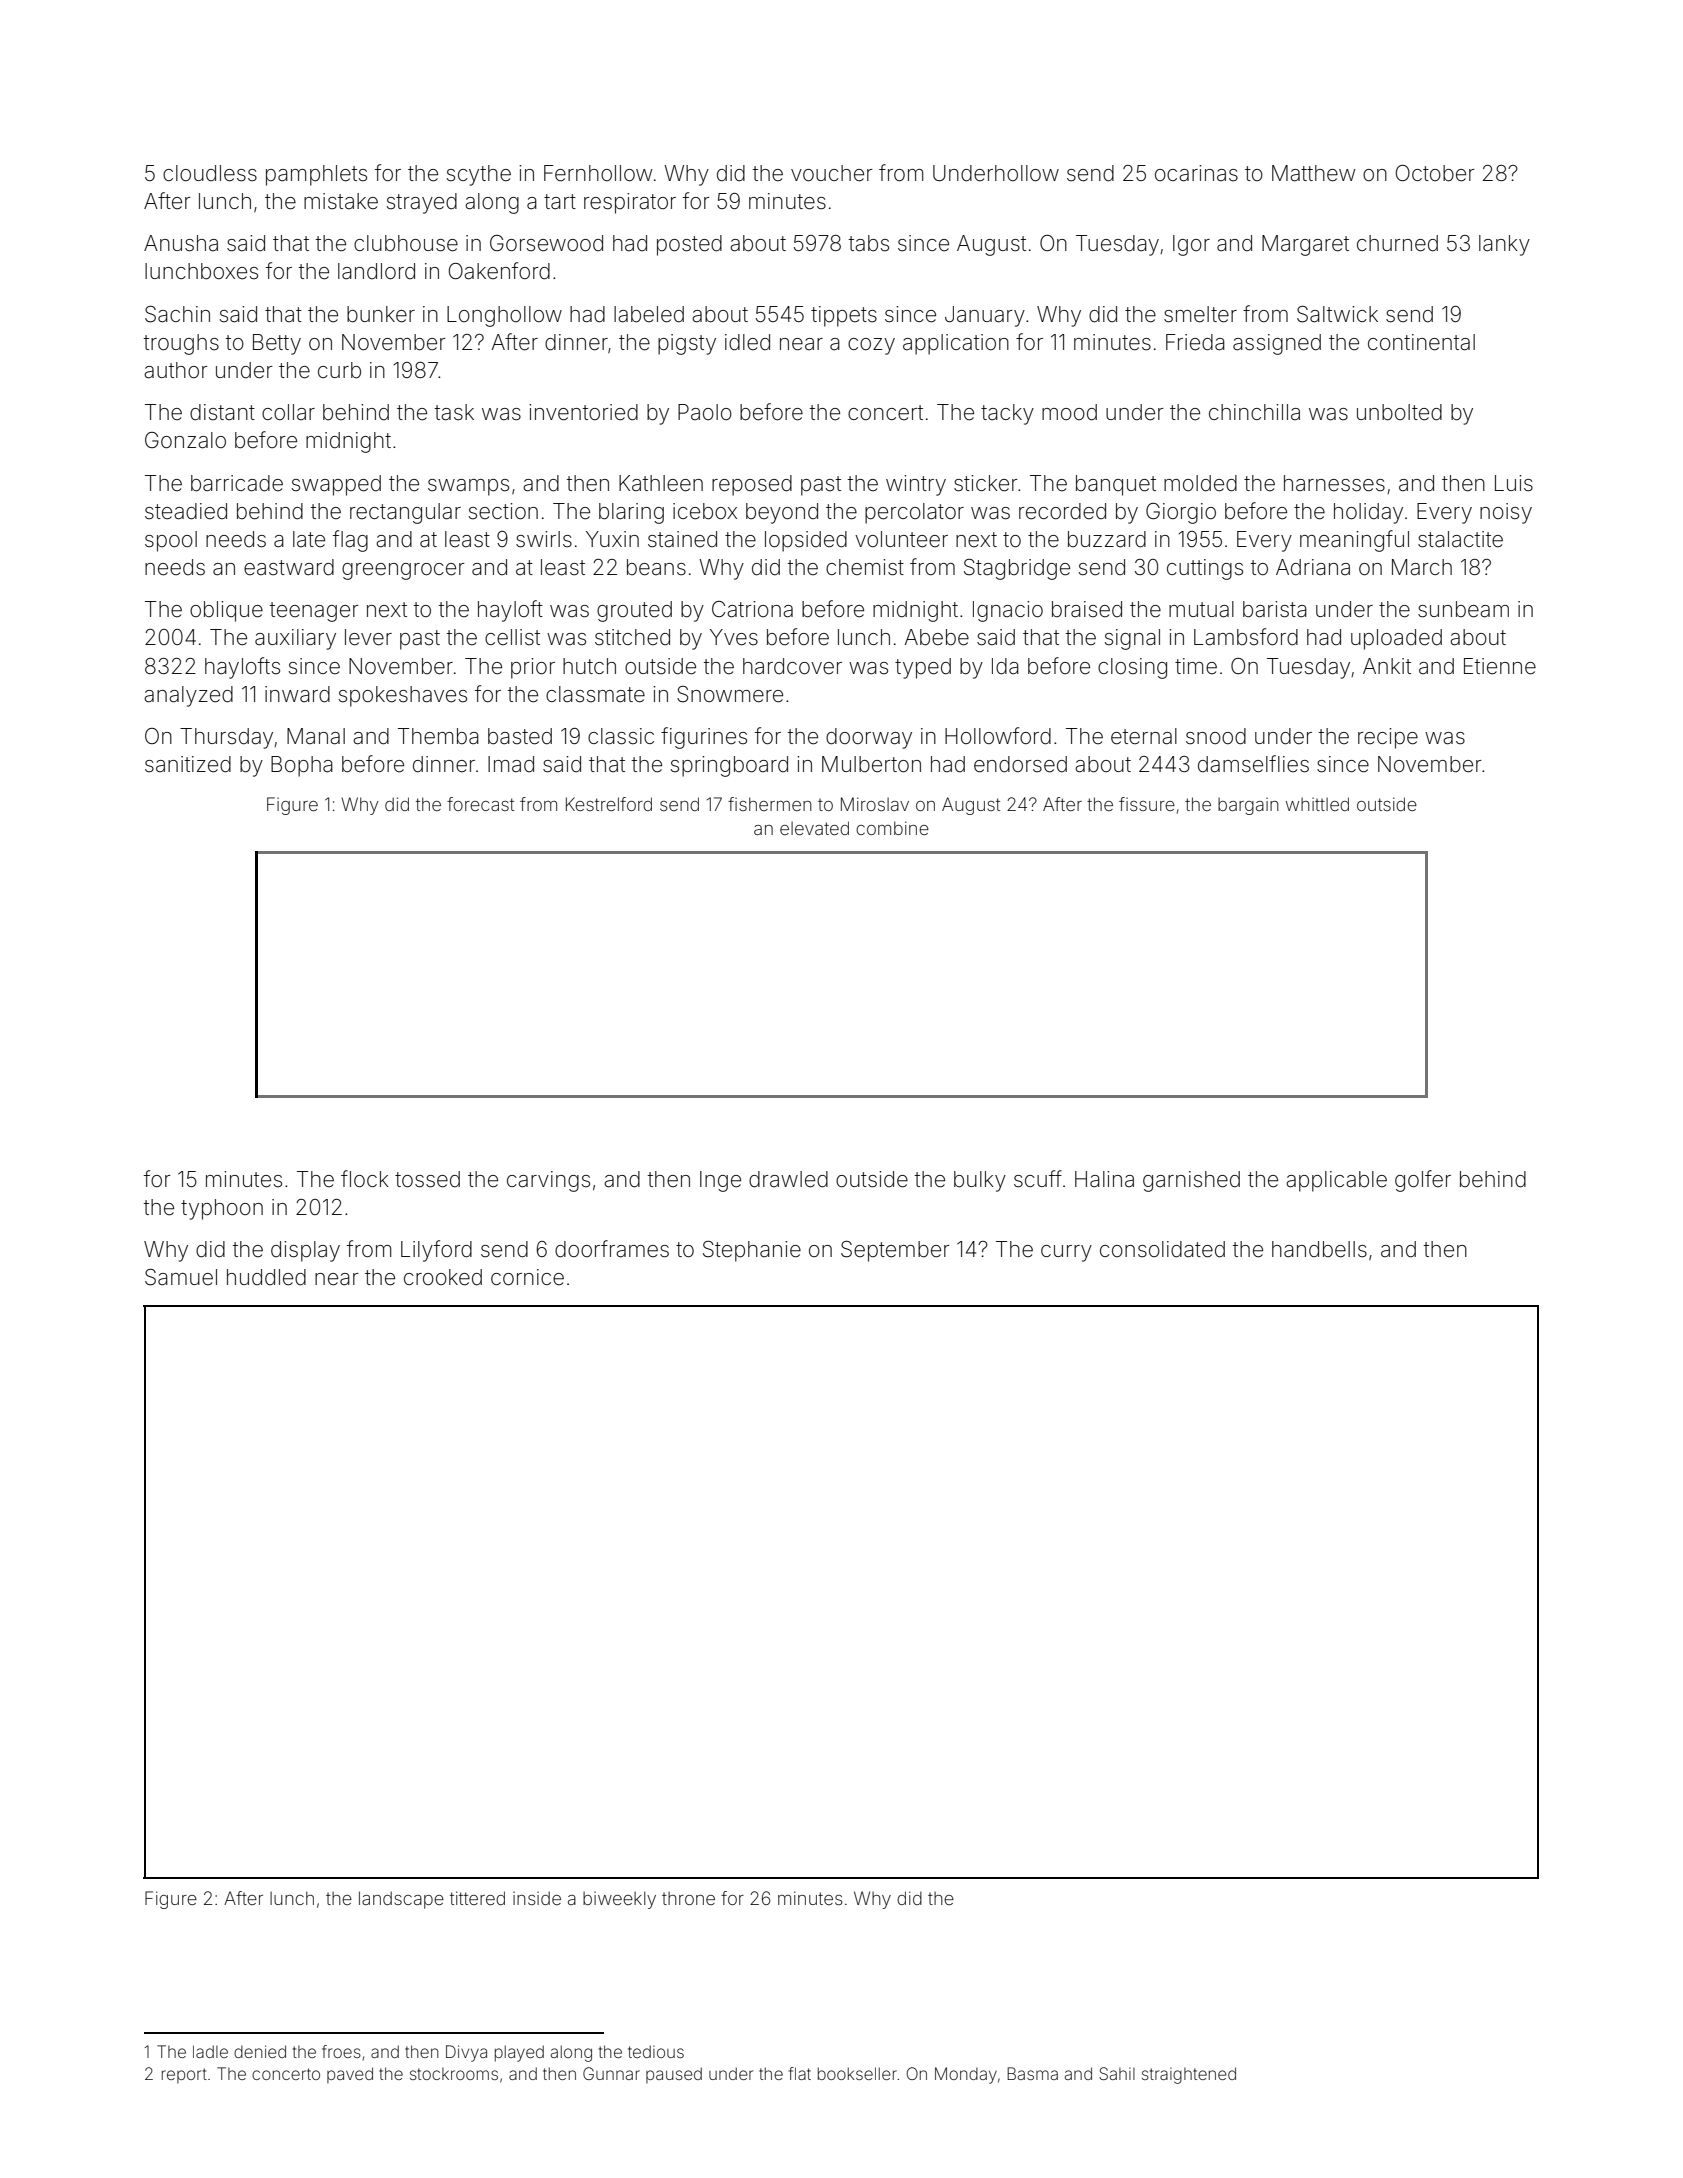 The width and height of the screenshot is (1683, 2178). Describe the element at coordinates (184, 2075) in the screenshot. I see `report` at that location.
